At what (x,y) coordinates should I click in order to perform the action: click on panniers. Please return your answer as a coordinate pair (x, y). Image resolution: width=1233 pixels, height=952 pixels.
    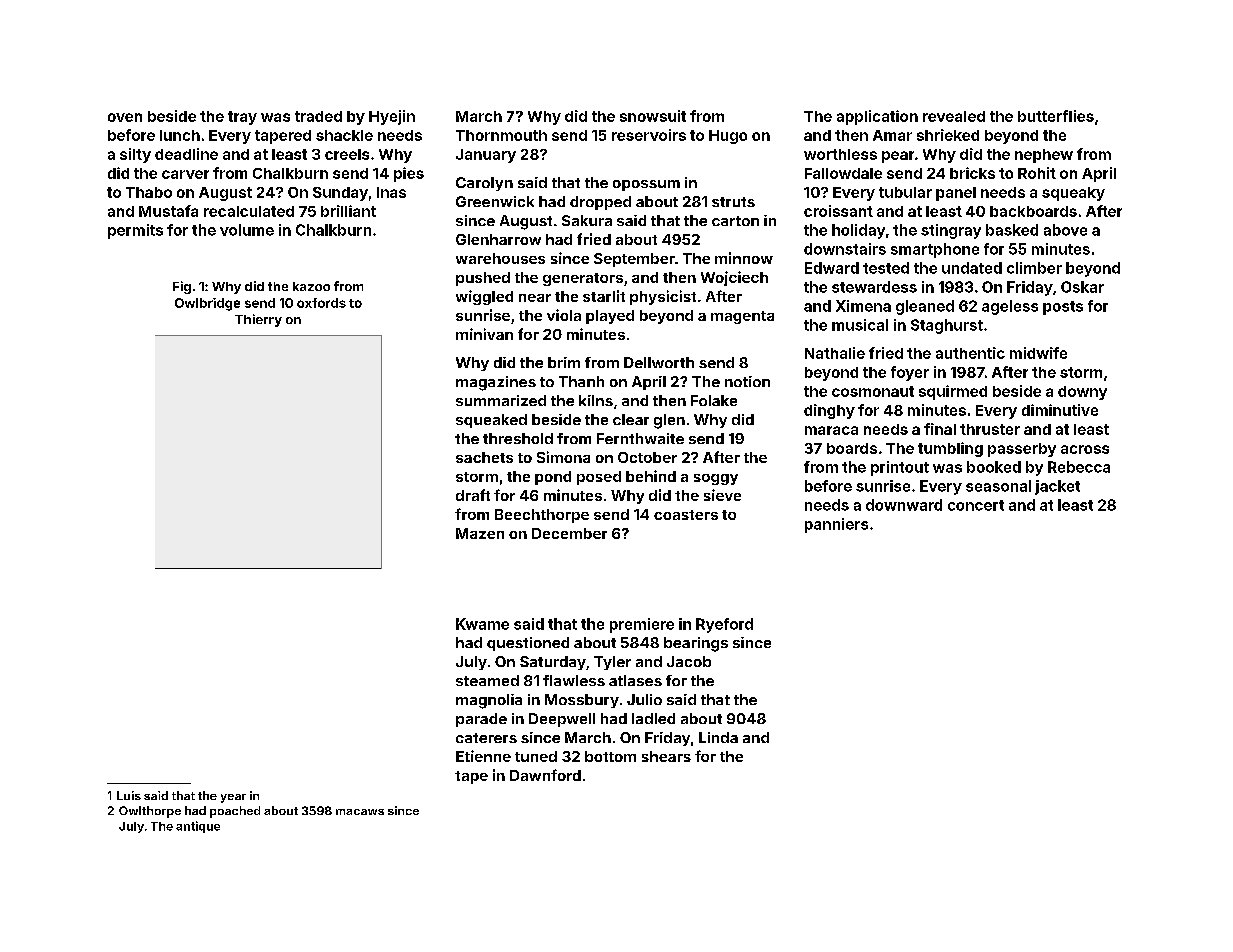
    Looking at the image, I should click on (836, 525).
